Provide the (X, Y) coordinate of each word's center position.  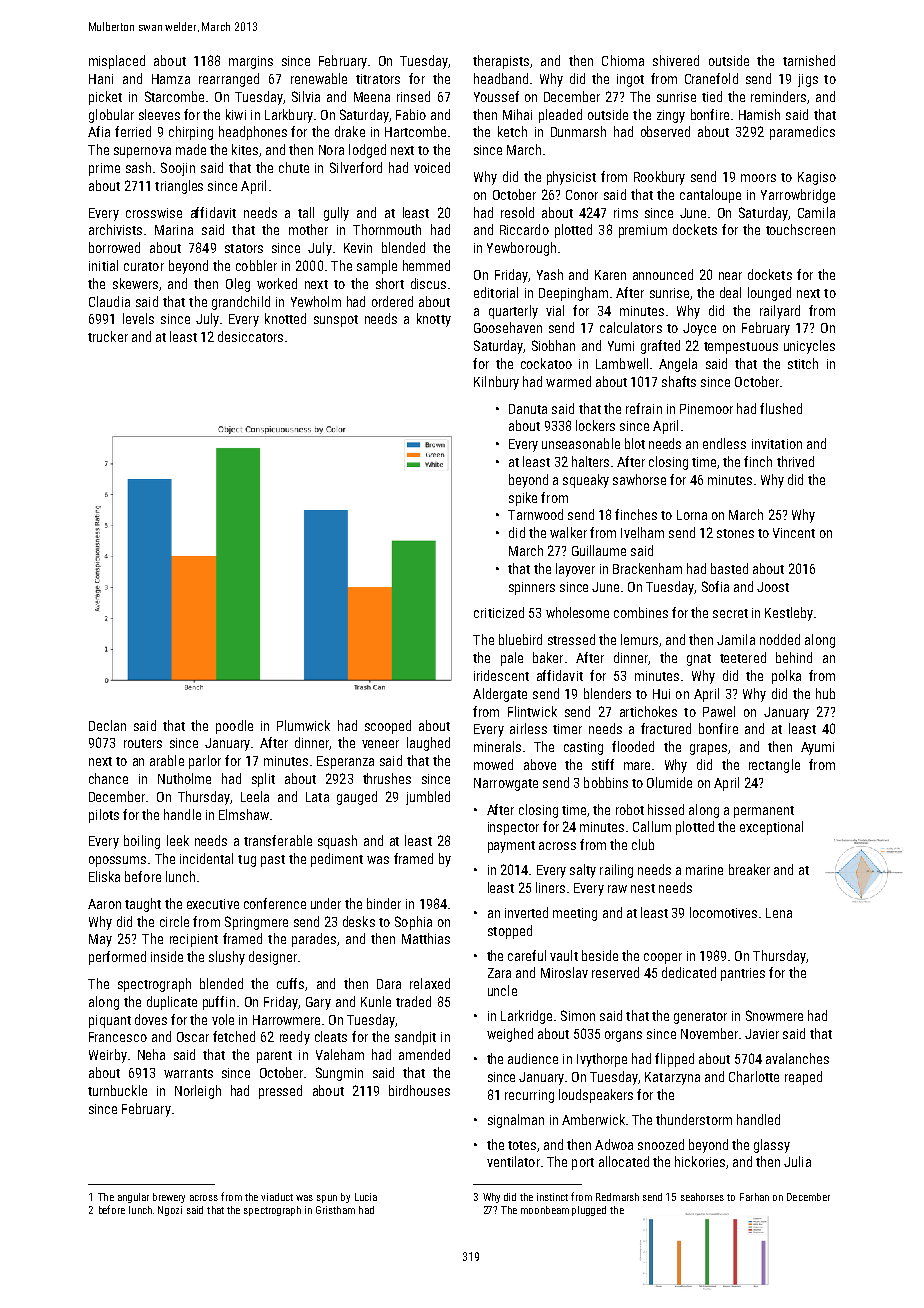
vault (564, 955)
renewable (319, 78)
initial (103, 265)
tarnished (809, 60)
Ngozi (170, 1211)
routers (143, 743)
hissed (666, 809)
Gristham (335, 1210)
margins (251, 62)
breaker (749, 869)
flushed (781, 408)
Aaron (104, 904)
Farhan (754, 1197)
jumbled (428, 798)
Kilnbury (496, 383)
